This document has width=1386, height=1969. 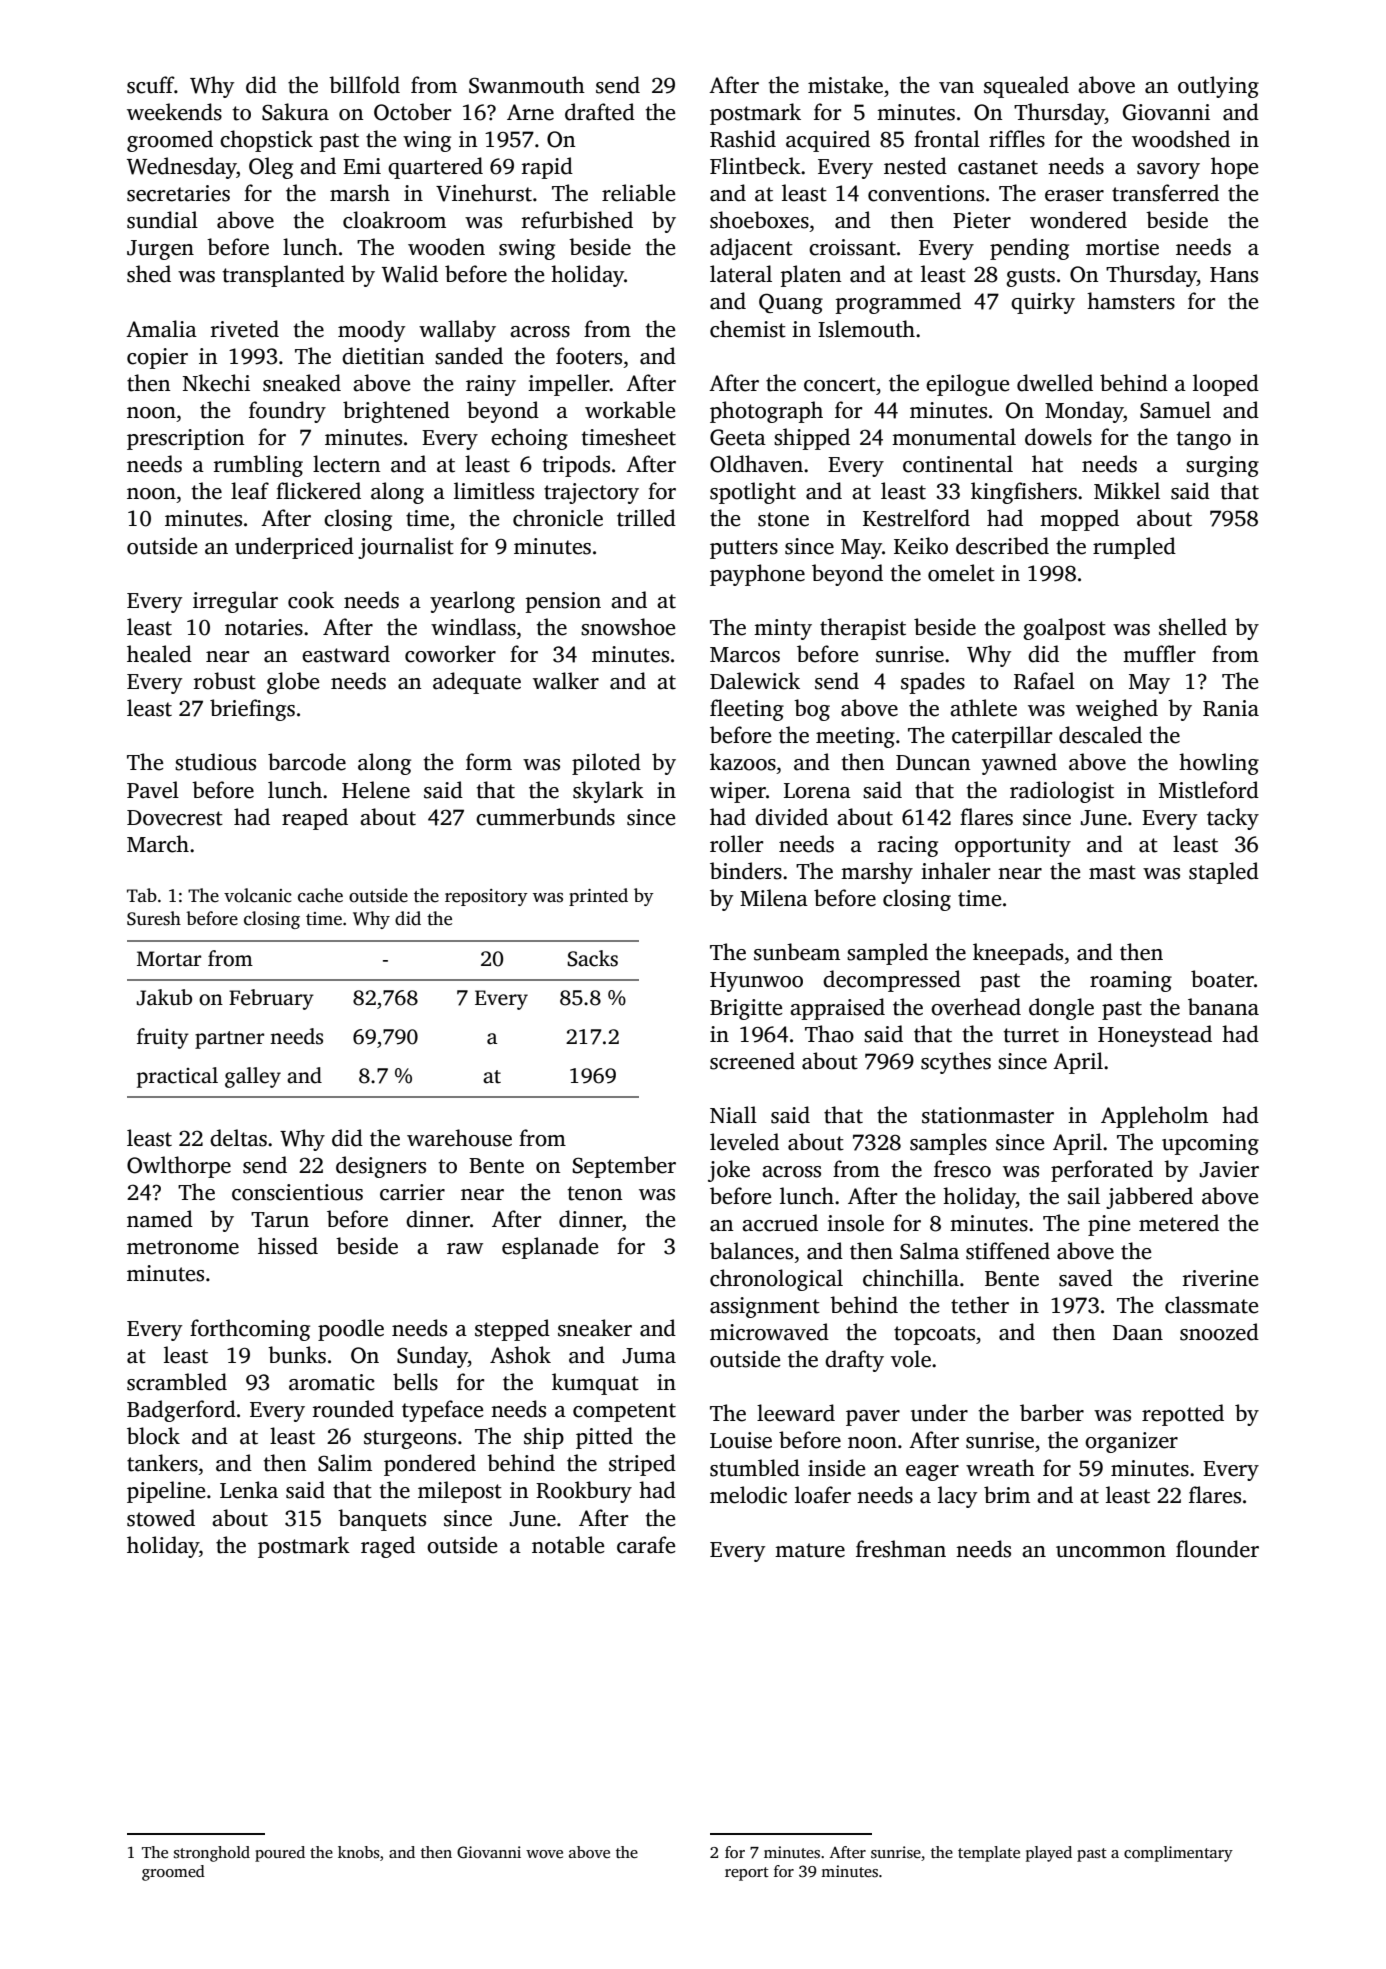 What do you see at coordinates (606, 764) in the document?
I see `piloted` at bounding box center [606, 764].
